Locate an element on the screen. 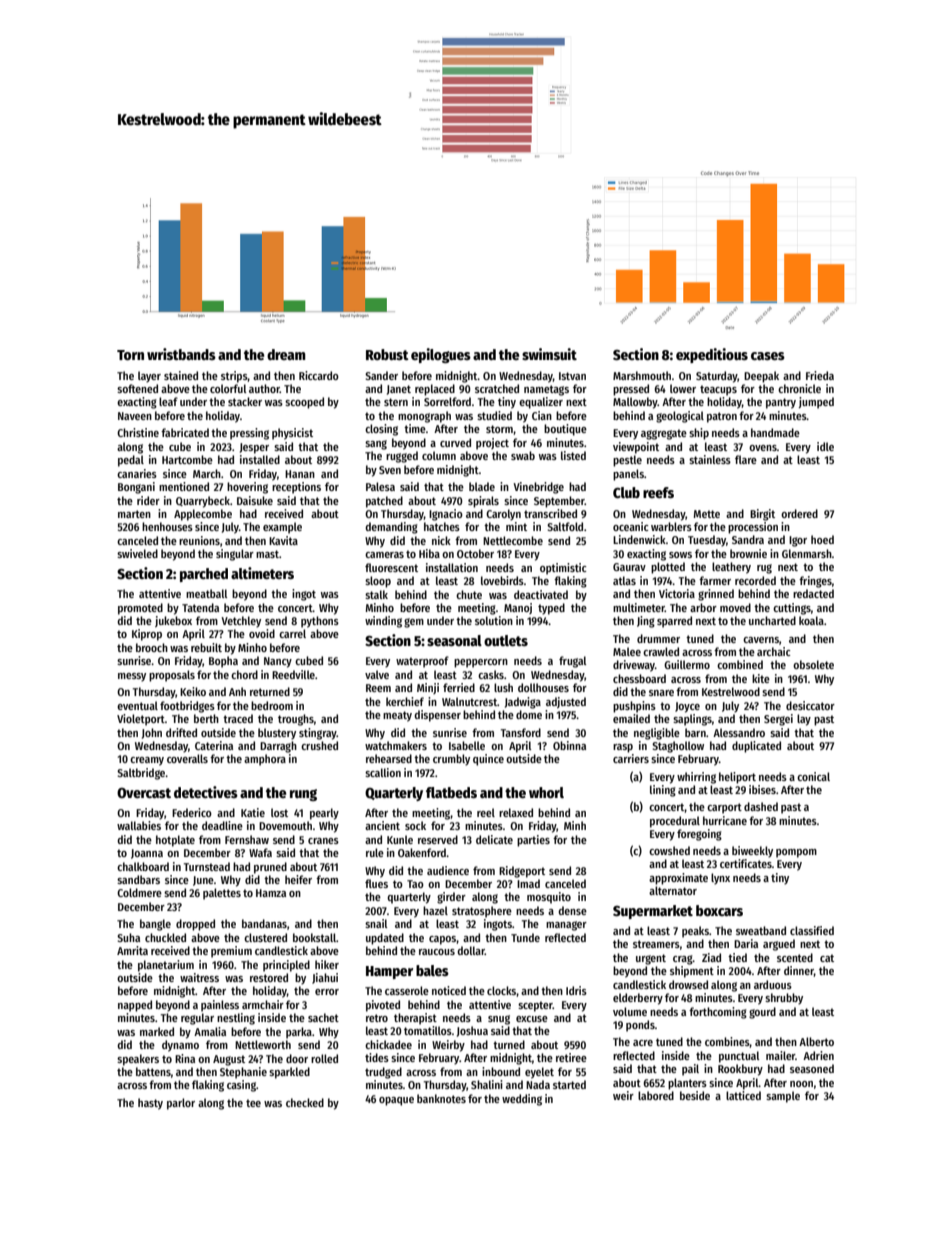 The width and height of the screenshot is (952, 1233). Robust is located at coordinates (387, 354).
